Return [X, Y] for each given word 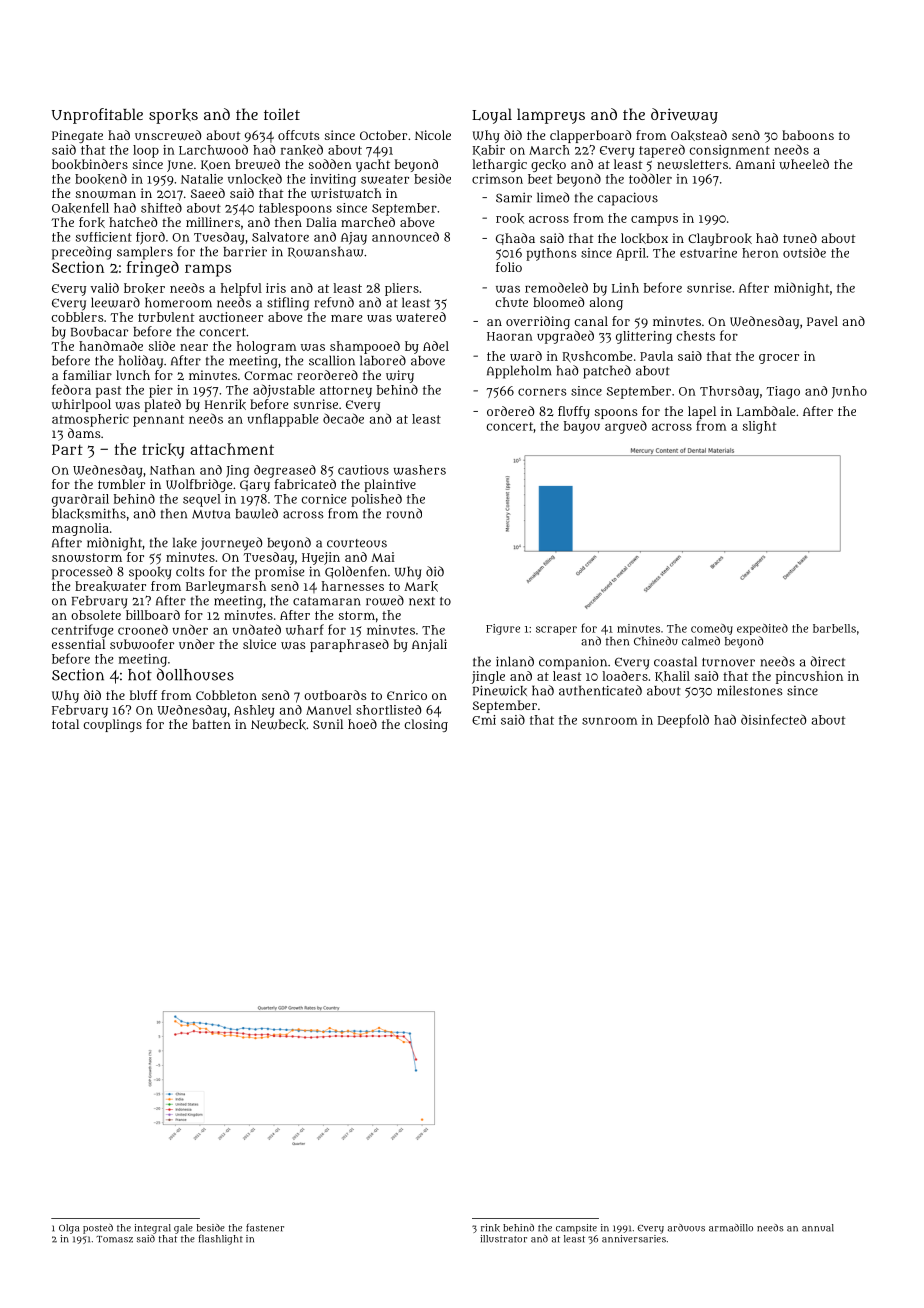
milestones [750, 690]
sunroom [609, 721]
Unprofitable [97, 116]
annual [818, 1228]
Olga [69, 1229]
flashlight [221, 1240]
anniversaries [634, 1239]
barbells [834, 628]
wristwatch [346, 193]
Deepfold [683, 721]
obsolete [96, 615]
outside [804, 253]
